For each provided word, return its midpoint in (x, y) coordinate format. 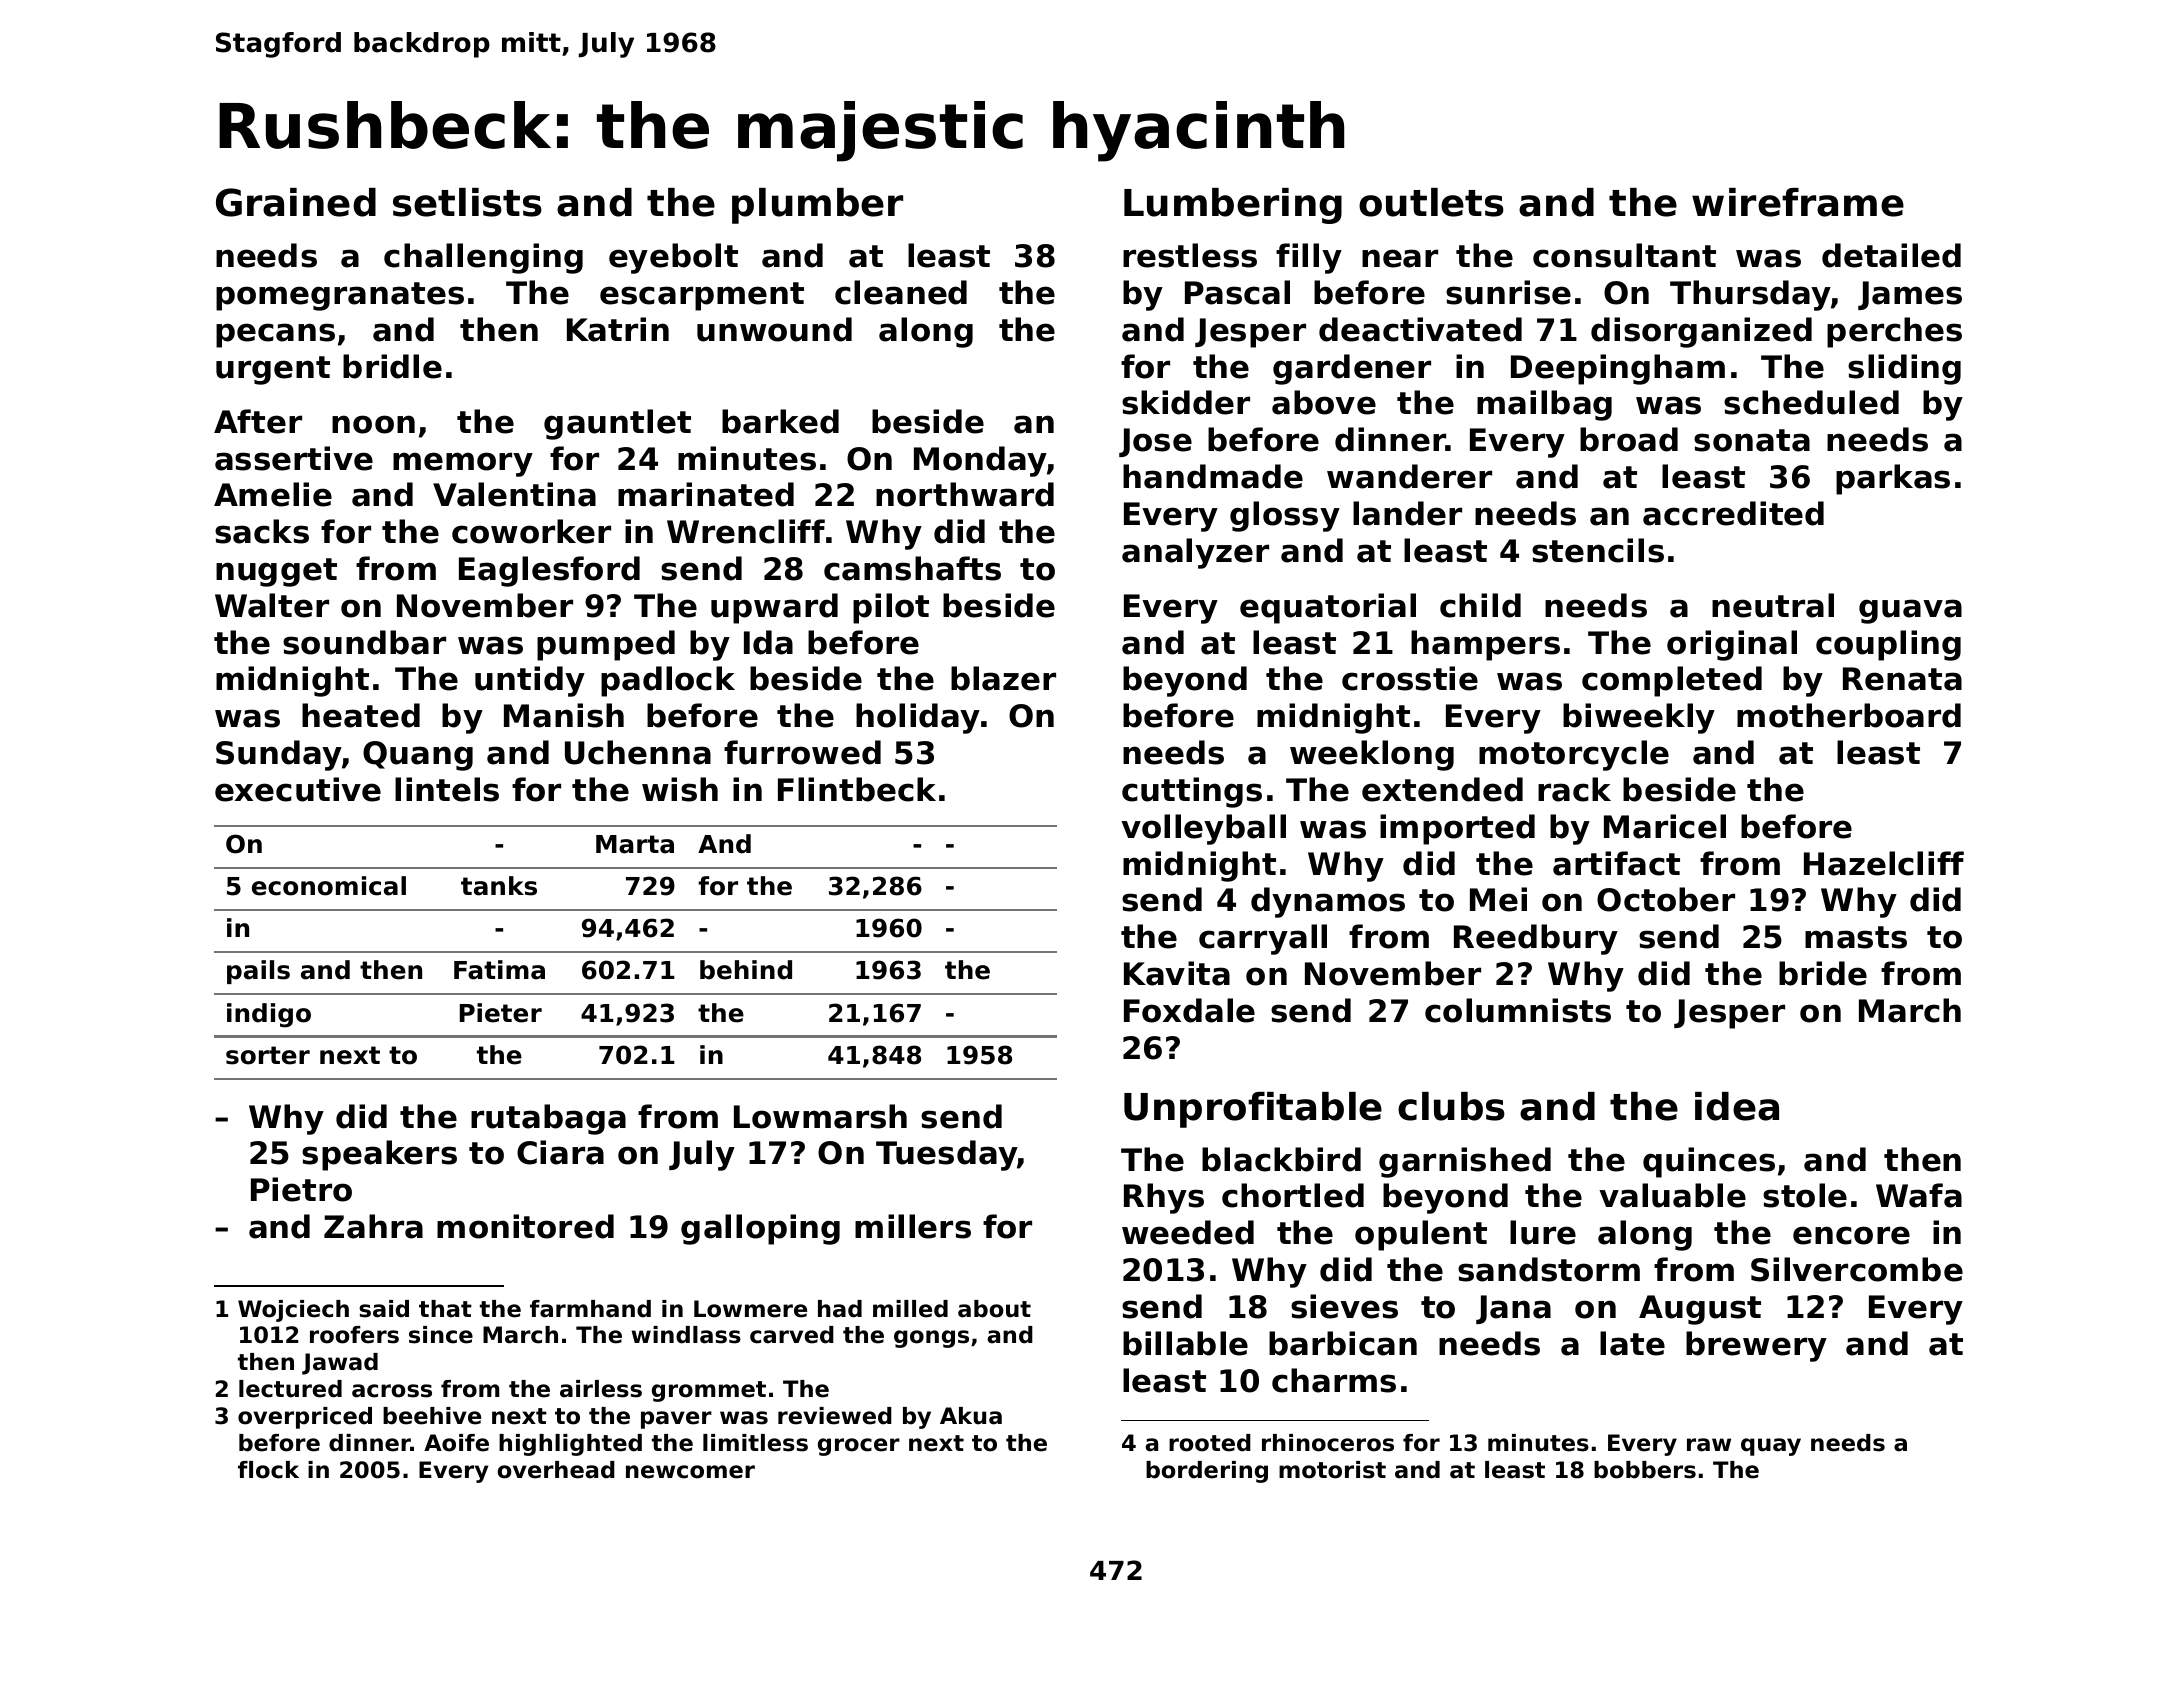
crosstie (1410, 678)
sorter (268, 1055)
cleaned (901, 292)
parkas (1893, 479)
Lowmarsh (820, 1116)
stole (1805, 1195)
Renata (1902, 679)
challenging (483, 258)
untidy (530, 681)
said (384, 1309)
